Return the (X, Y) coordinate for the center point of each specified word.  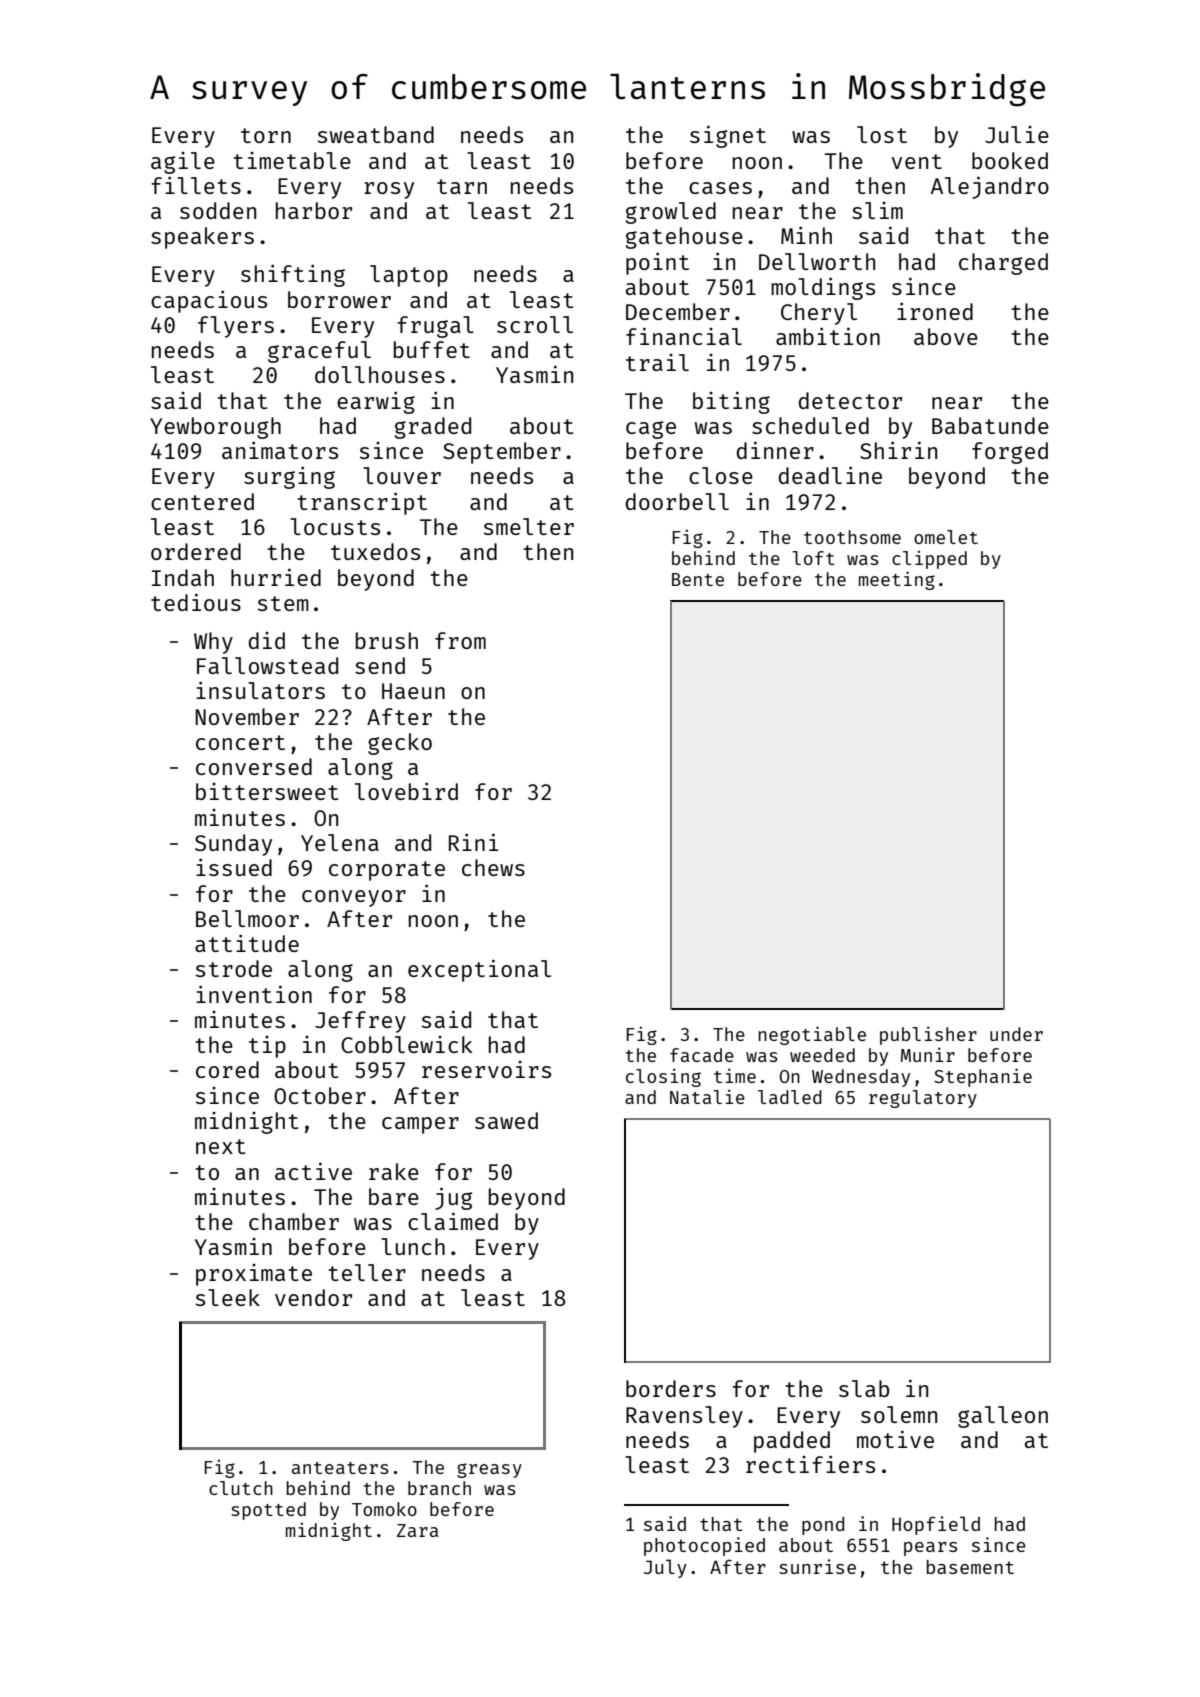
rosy (389, 190)
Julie (1017, 134)
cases (720, 188)
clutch (241, 1488)
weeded (822, 1055)
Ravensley (684, 1417)
